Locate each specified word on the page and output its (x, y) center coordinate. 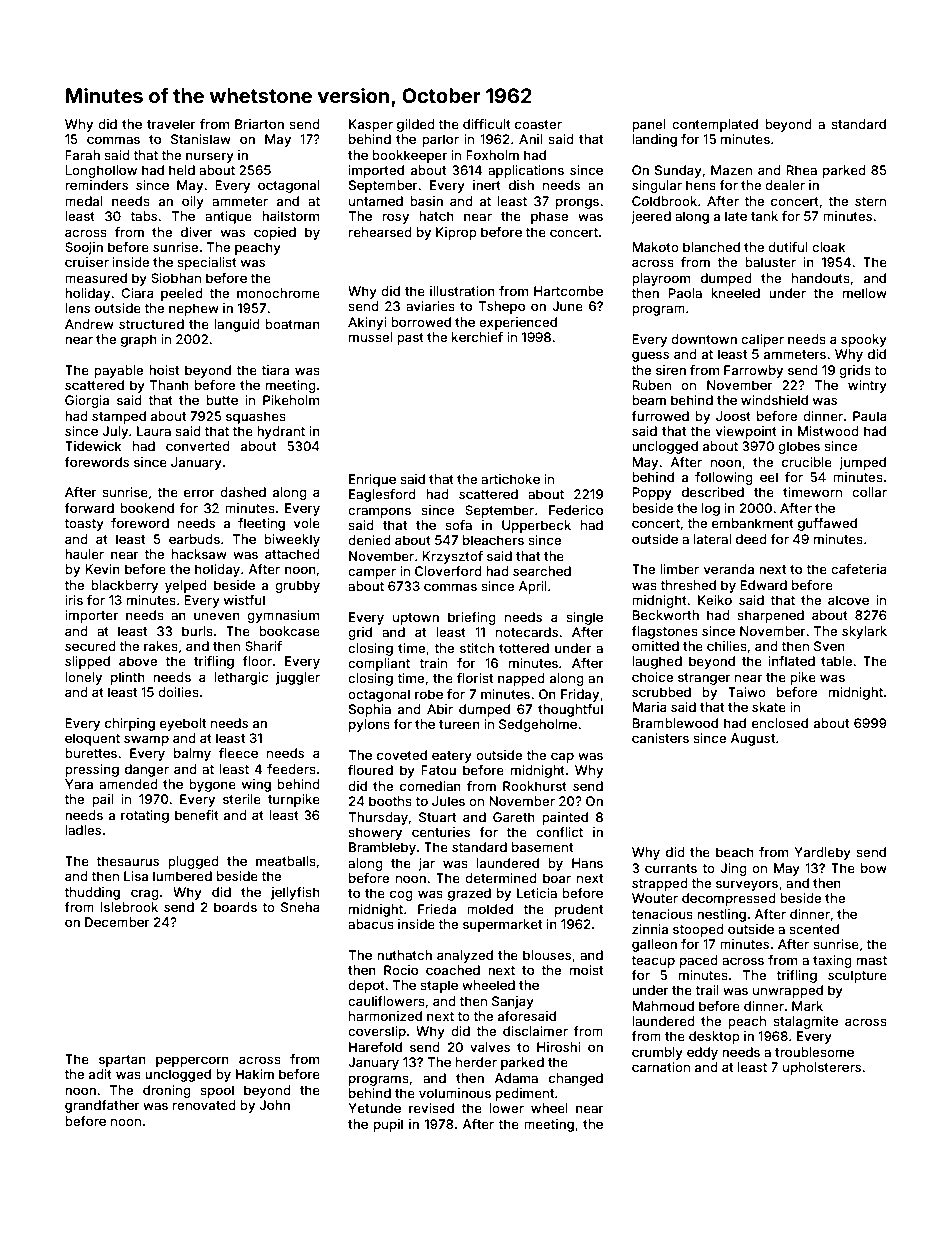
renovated (204, 1105)
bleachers (493, 540)
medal (84, 201)
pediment (525, 1094)
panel (649, 125)
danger (147, 770)
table (836, 661)
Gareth (514, 817)
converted (198, 446)
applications (526, 171)
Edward (763, 585)
